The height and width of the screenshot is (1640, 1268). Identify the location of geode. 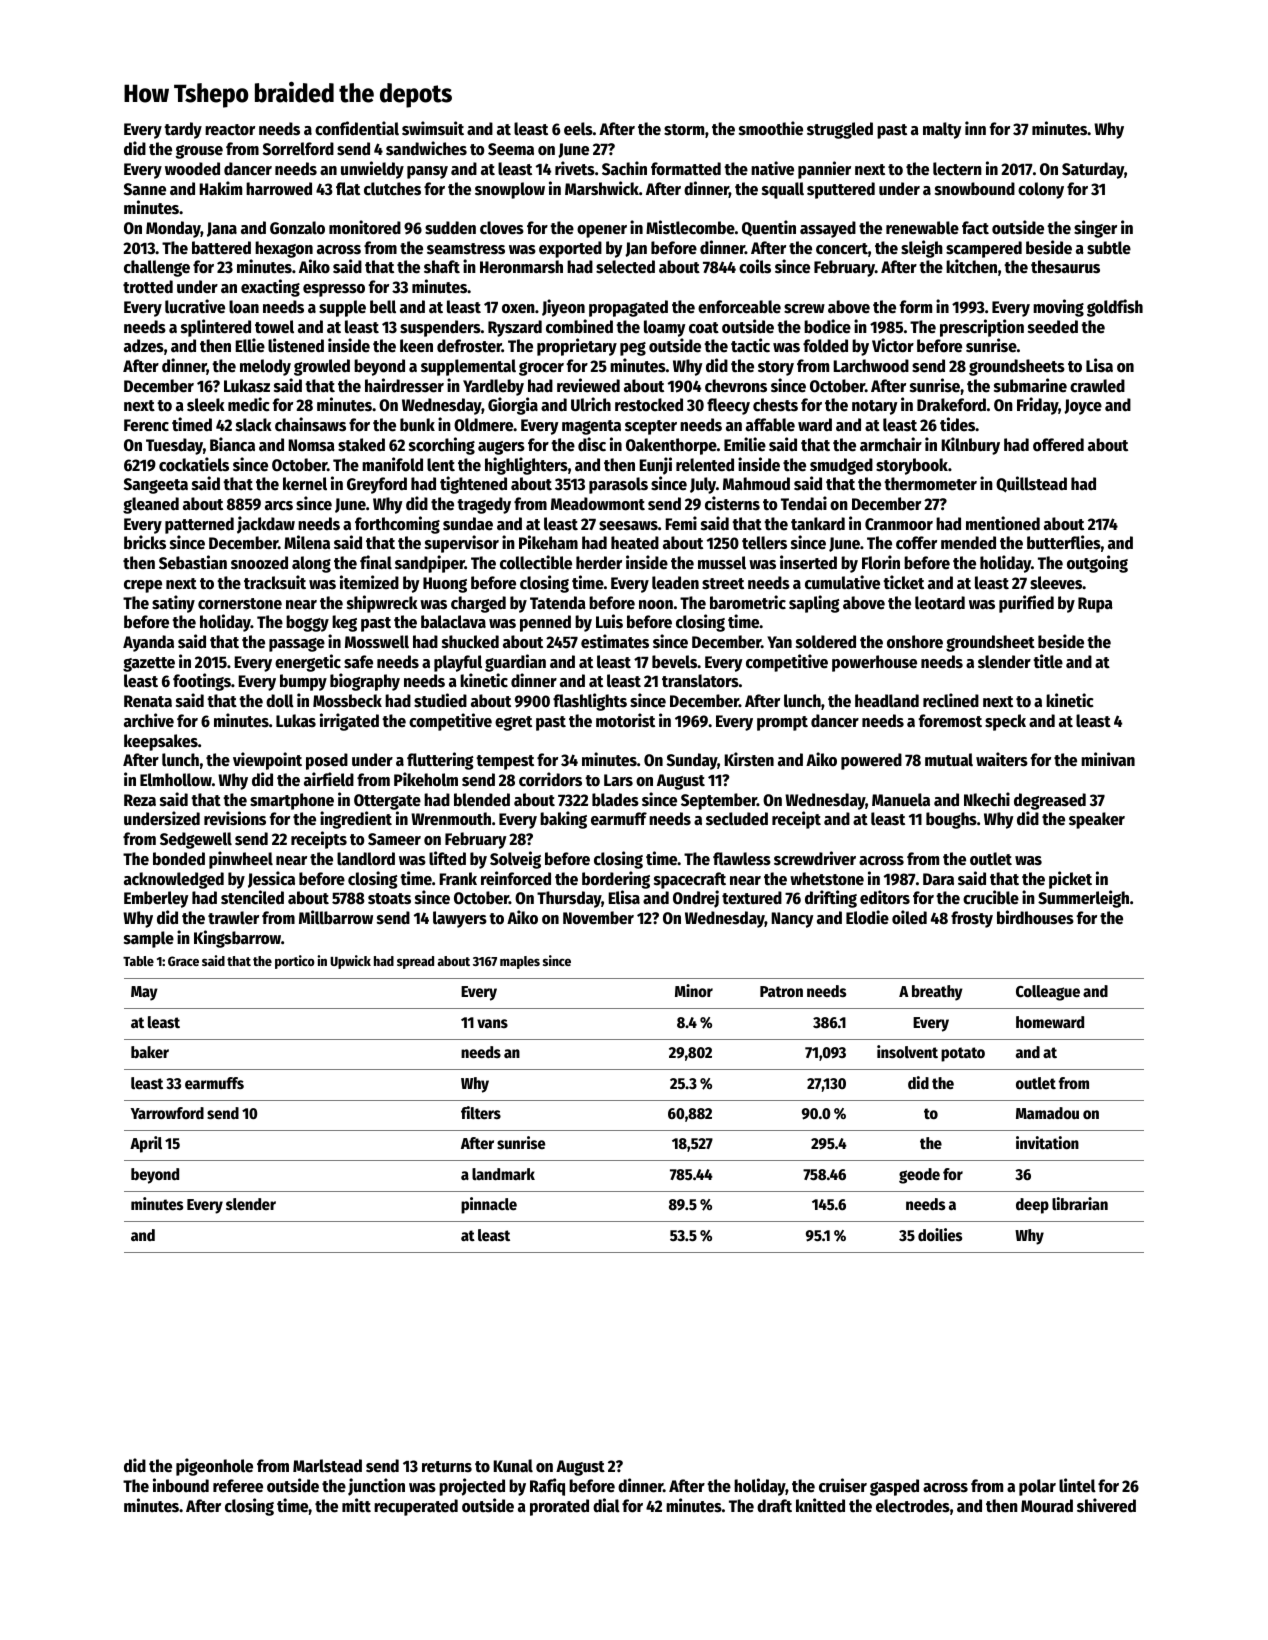
(919, 1176).
